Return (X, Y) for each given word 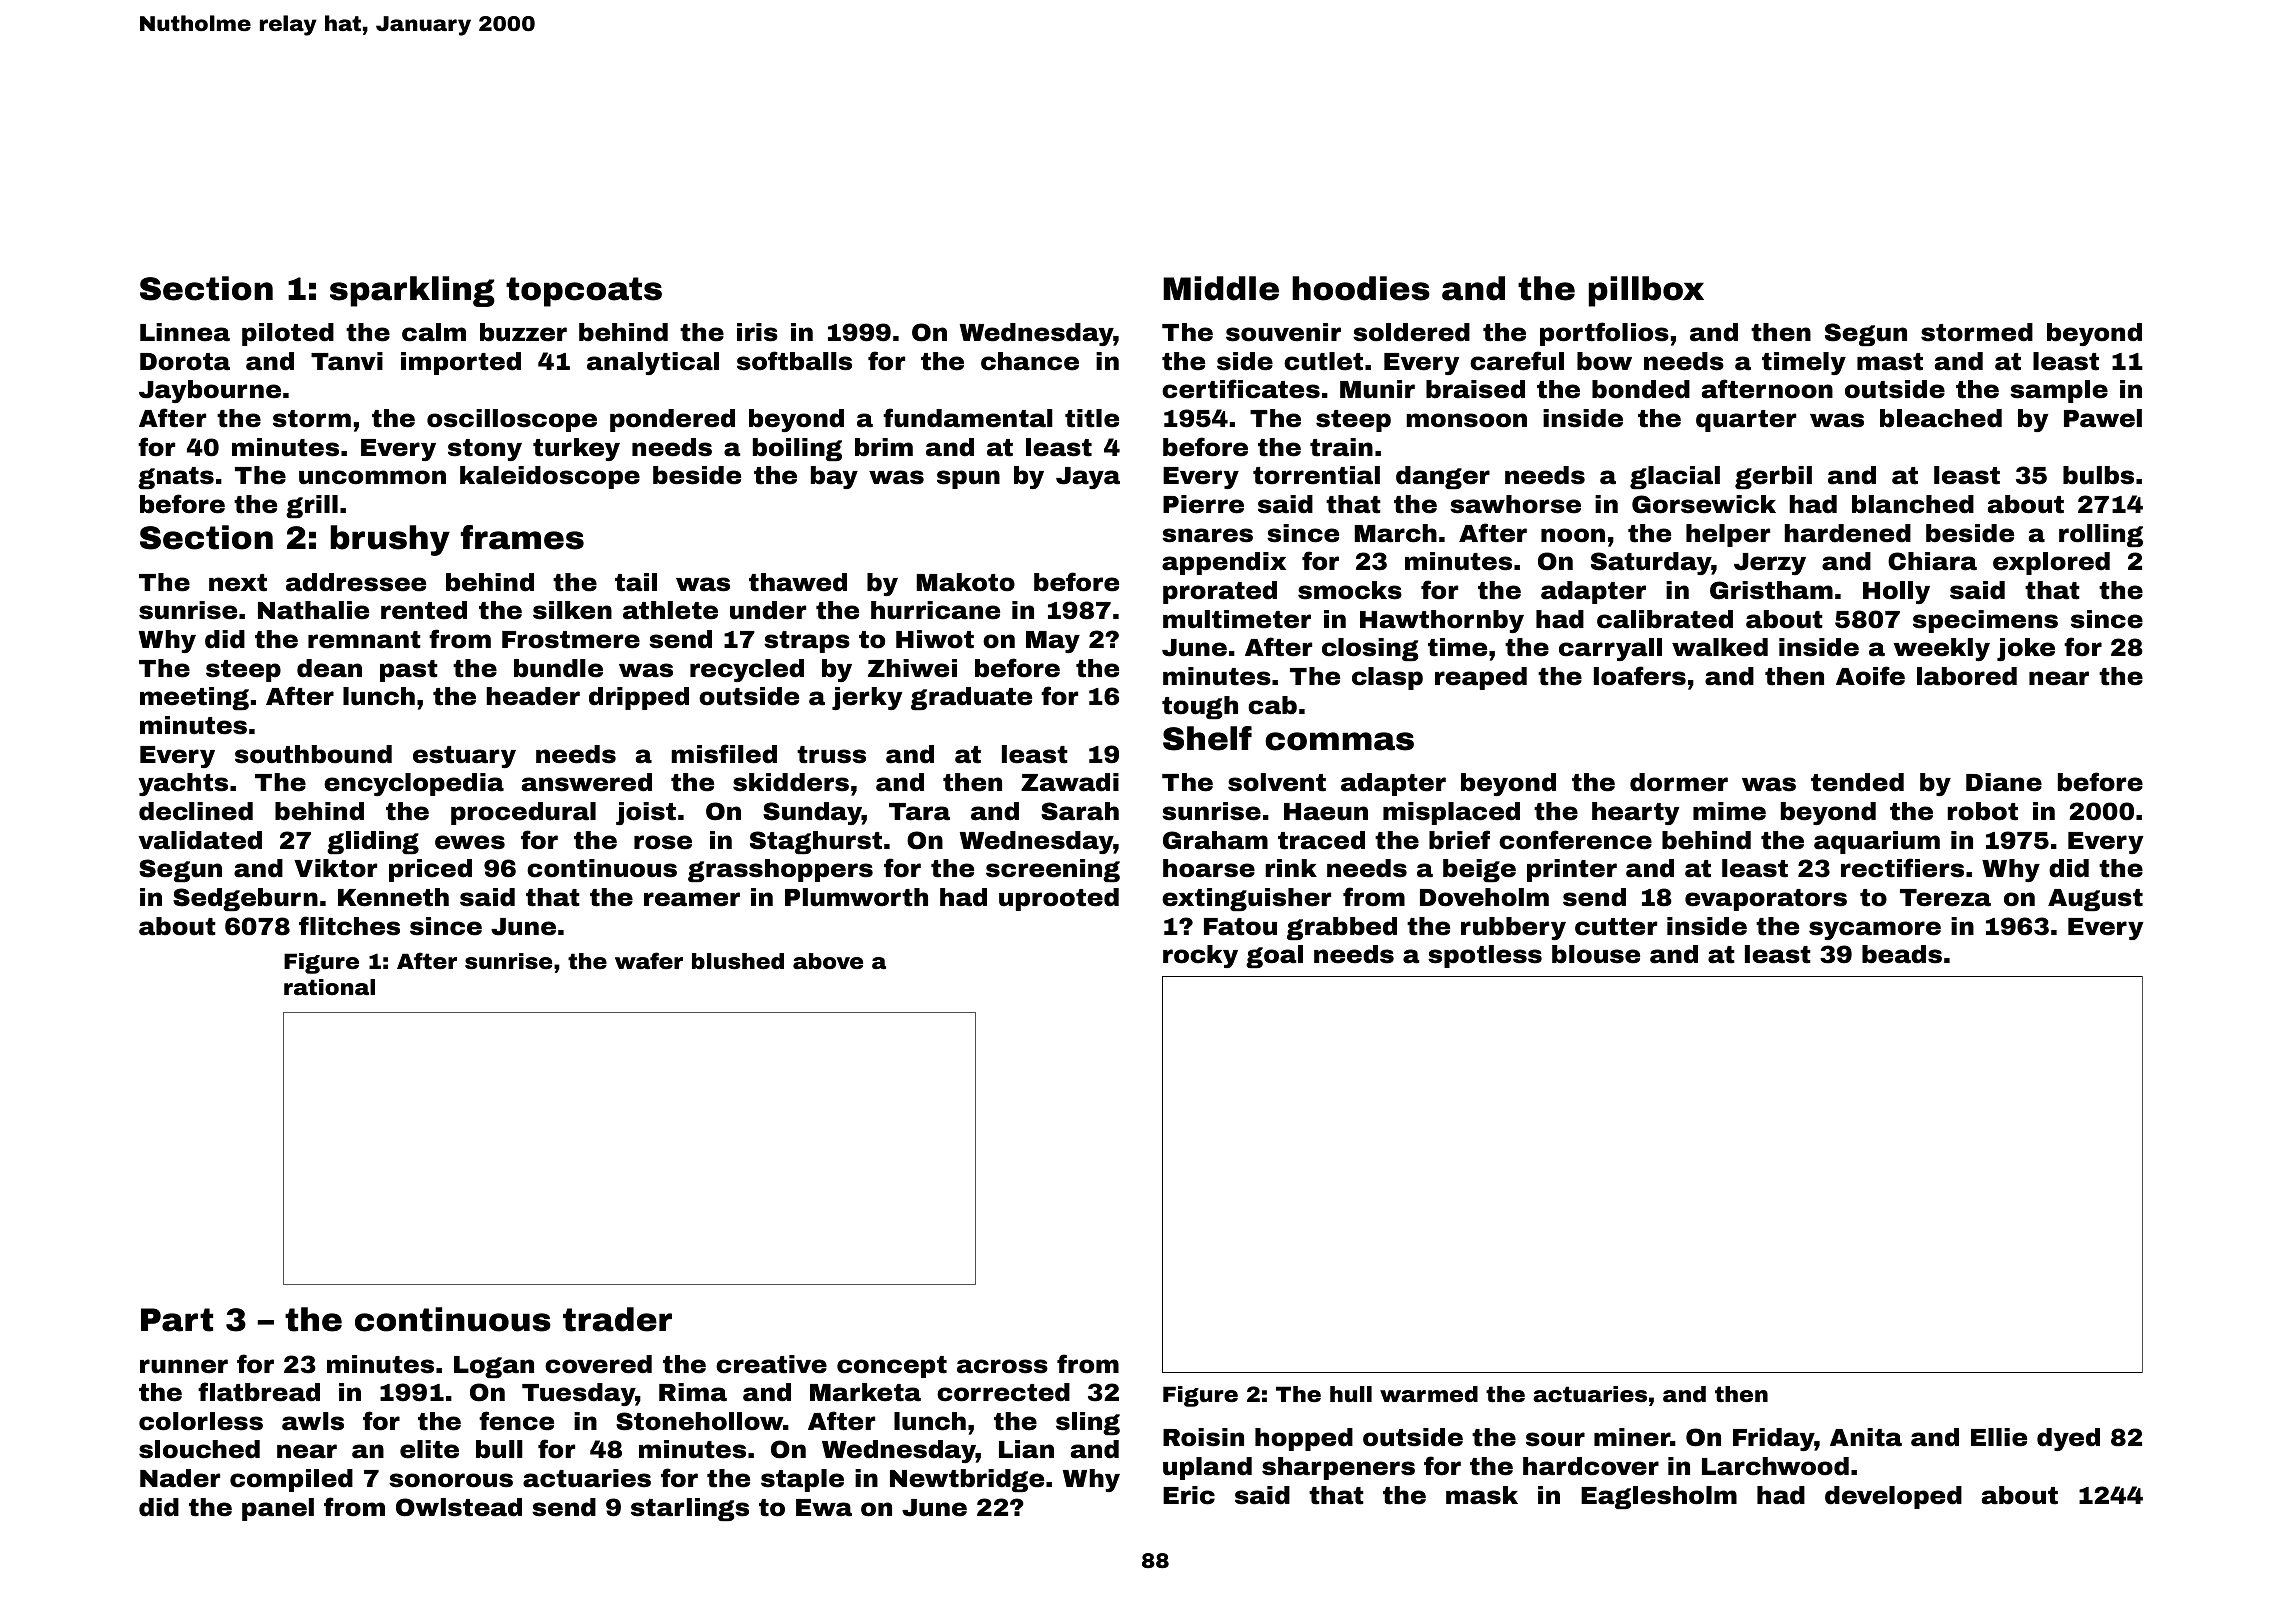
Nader (180, 1478)
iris (757, 332)
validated (200, 840)
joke (2026, 649)
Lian (1026, 1449)
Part (177, 1320)
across (1002, 1366)
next (238, 583)
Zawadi (1070, 782)
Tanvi (347, 361)
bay (834, 477)
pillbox (1646, 291)
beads (1902, 954)
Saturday (1651, 563)
